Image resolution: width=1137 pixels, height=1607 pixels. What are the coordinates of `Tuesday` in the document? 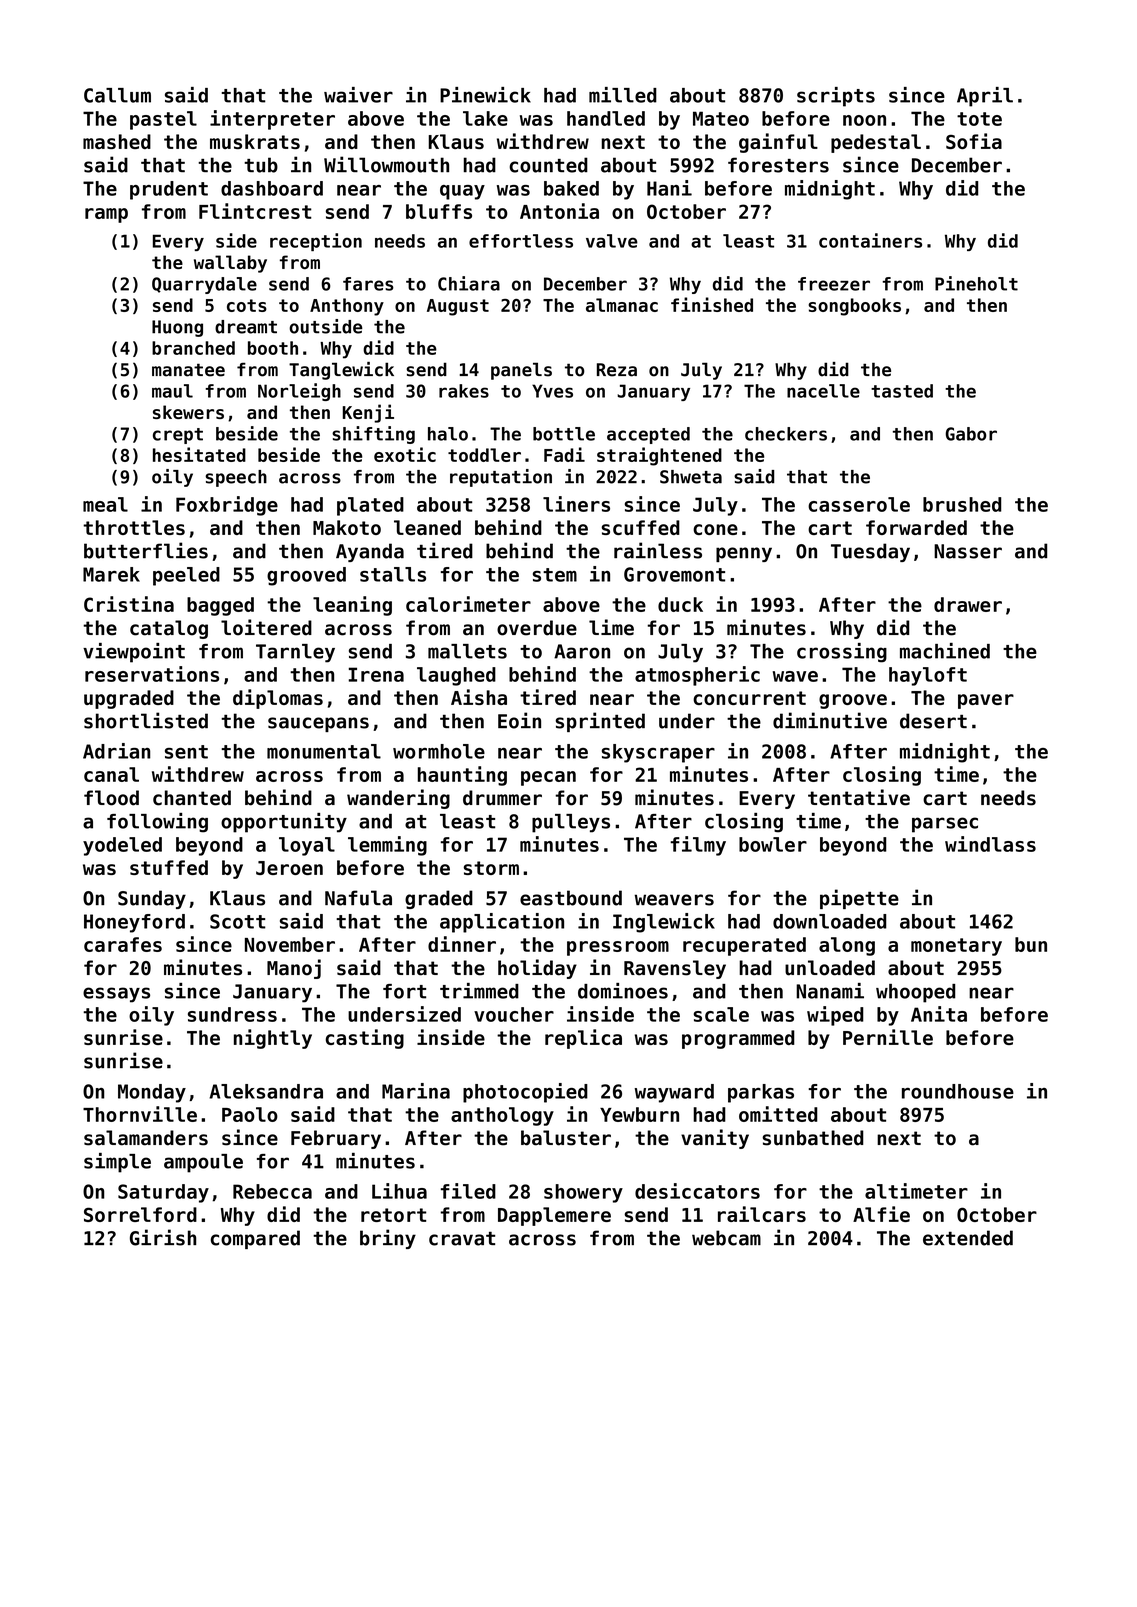 It's located at (870, 552).
